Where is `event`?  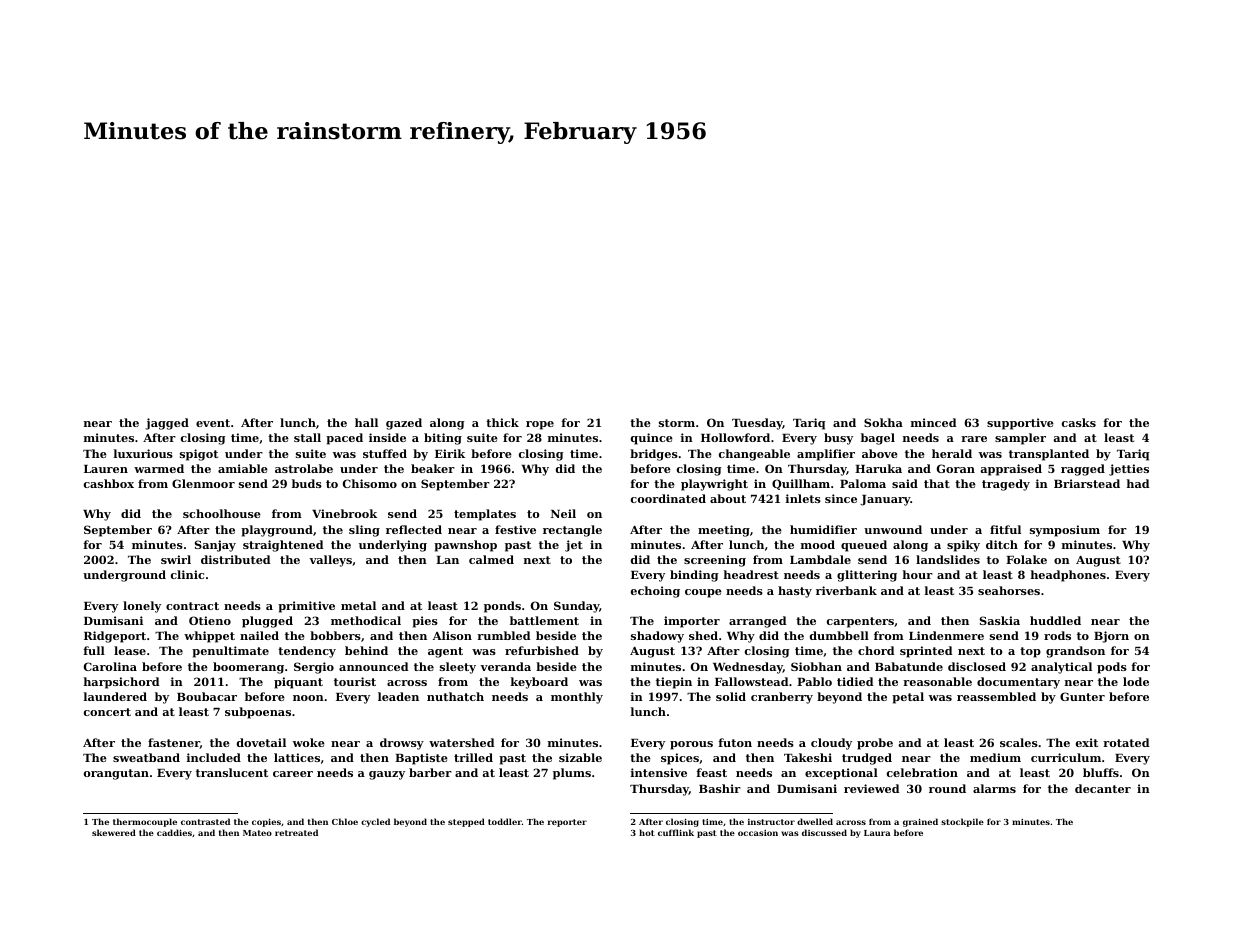
event is located at coordinates (213, 423).
